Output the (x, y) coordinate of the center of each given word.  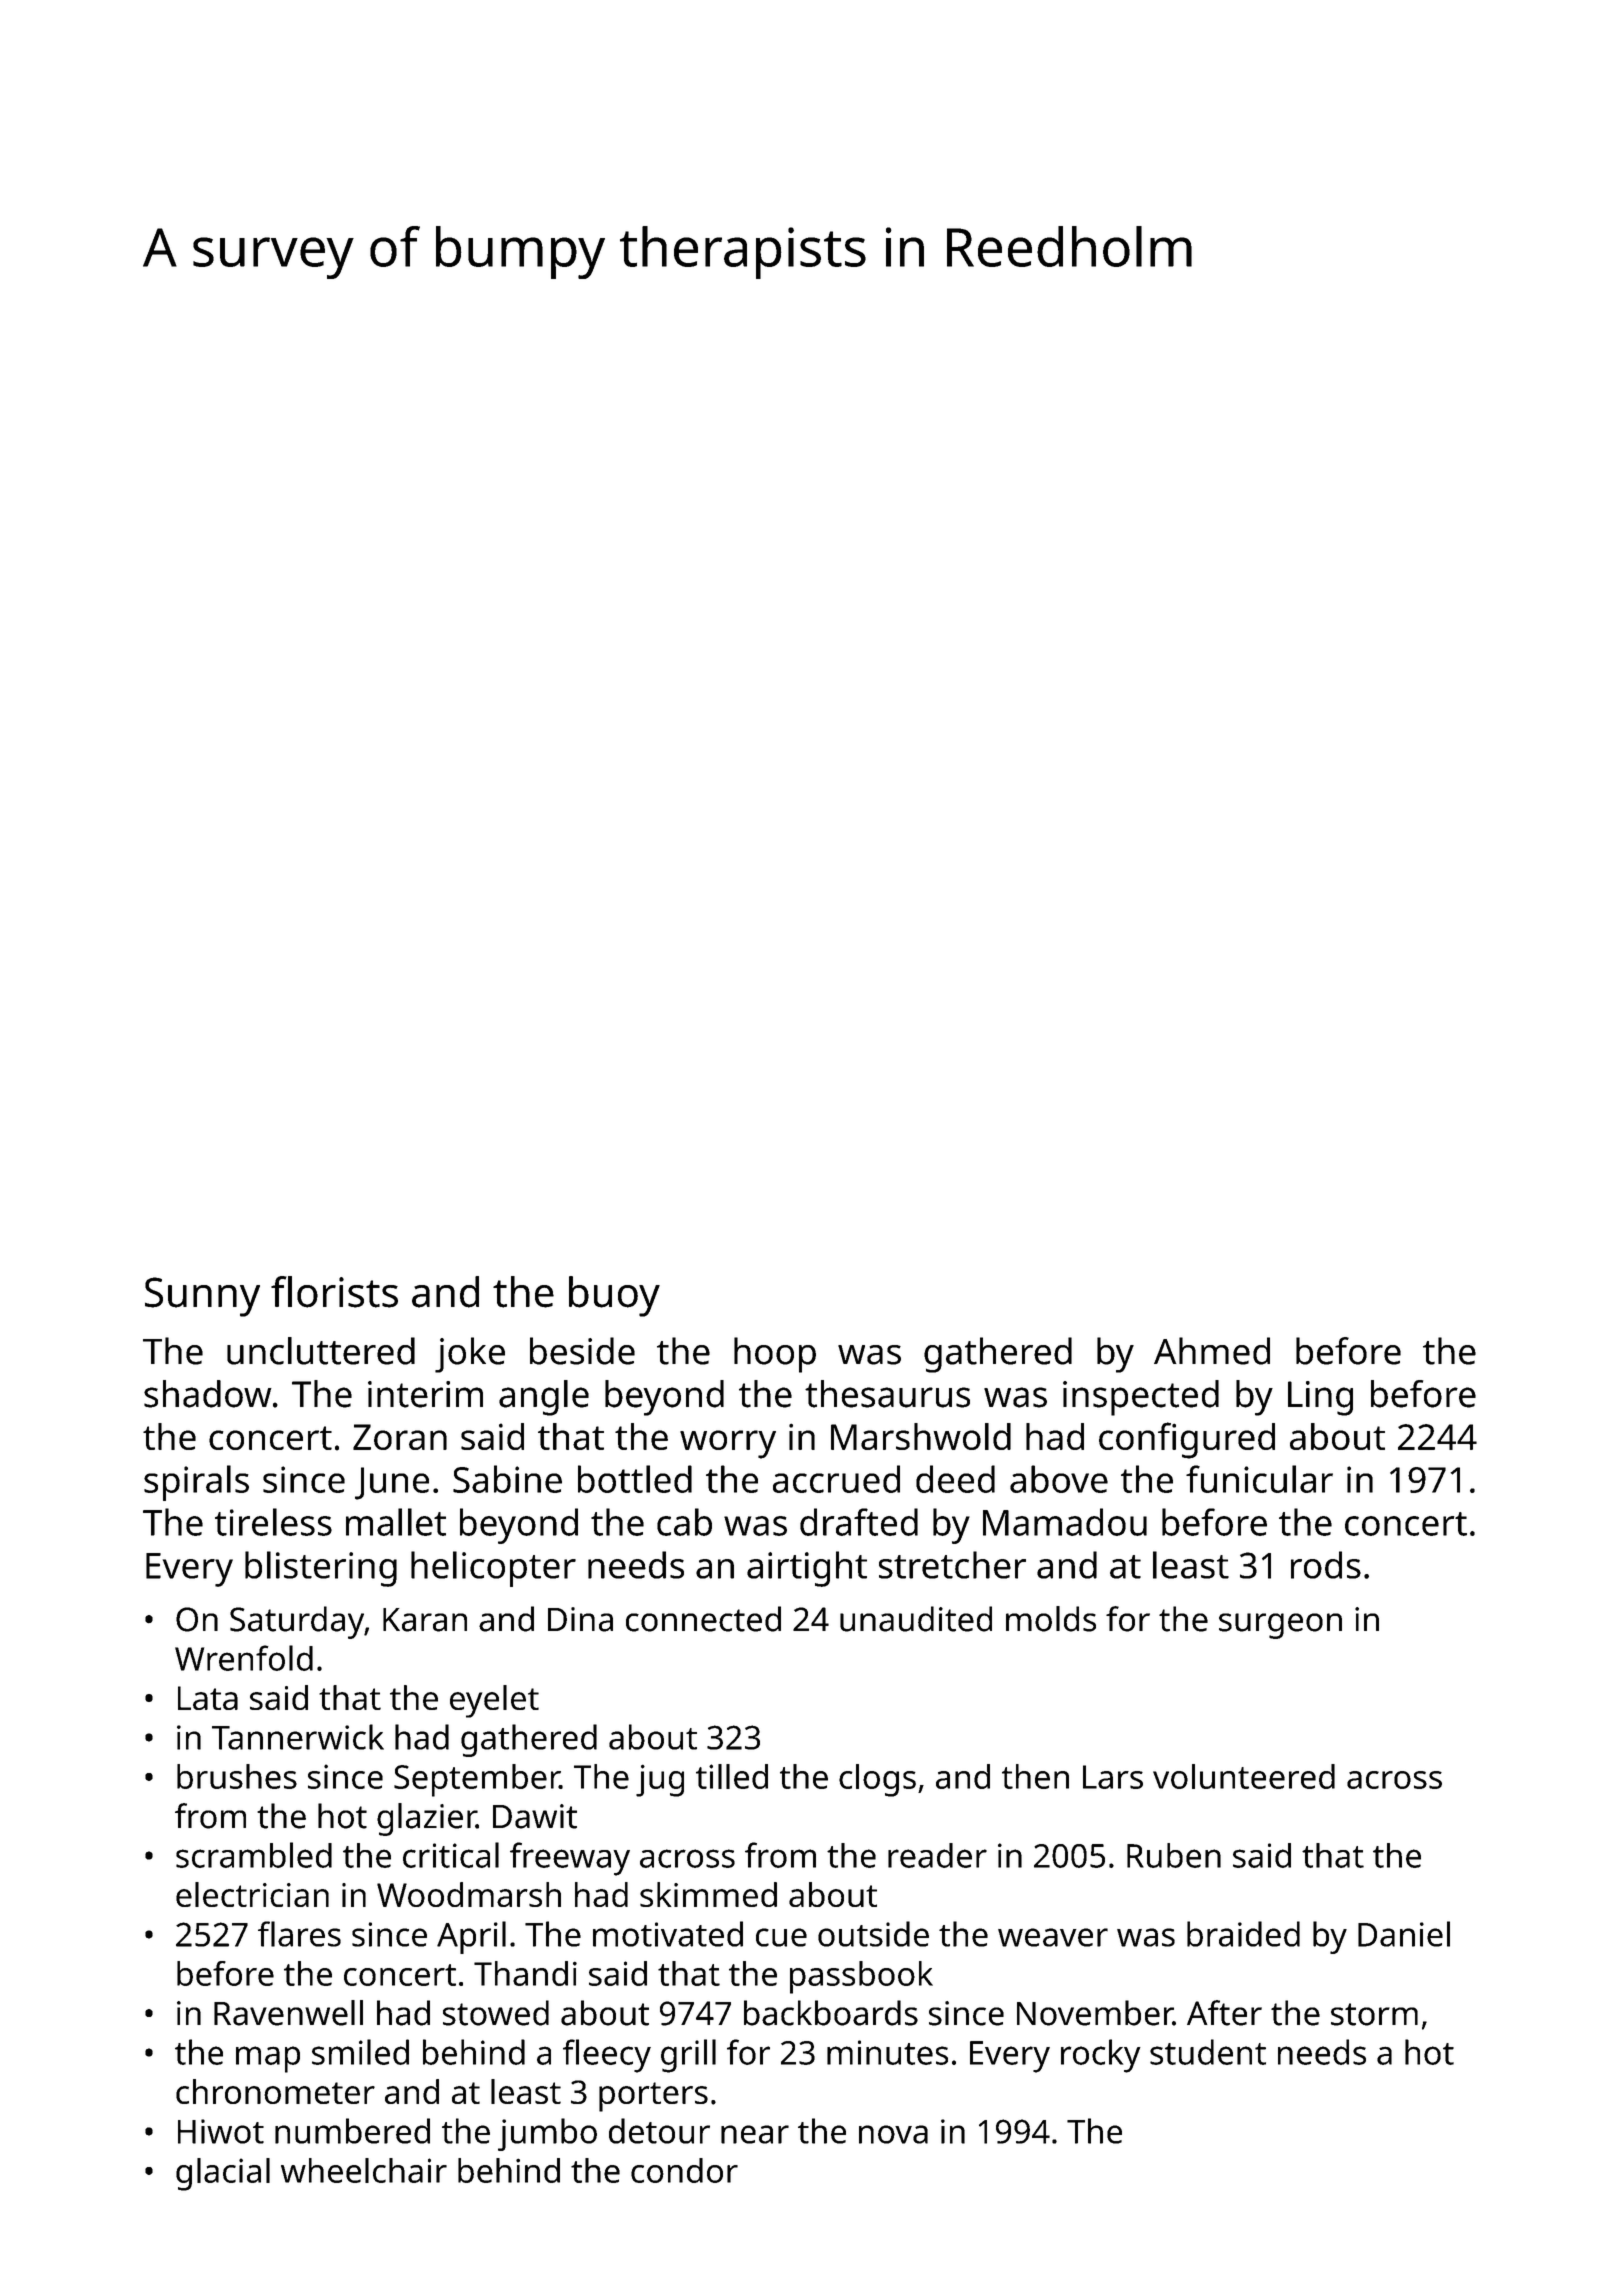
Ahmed (1212, 1351)
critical (451, 1855)
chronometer (275, 2091)
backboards (831, 2013)
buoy (614, 1296)
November (1095, 2013)
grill (688, 2056)
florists (334, 1292)
